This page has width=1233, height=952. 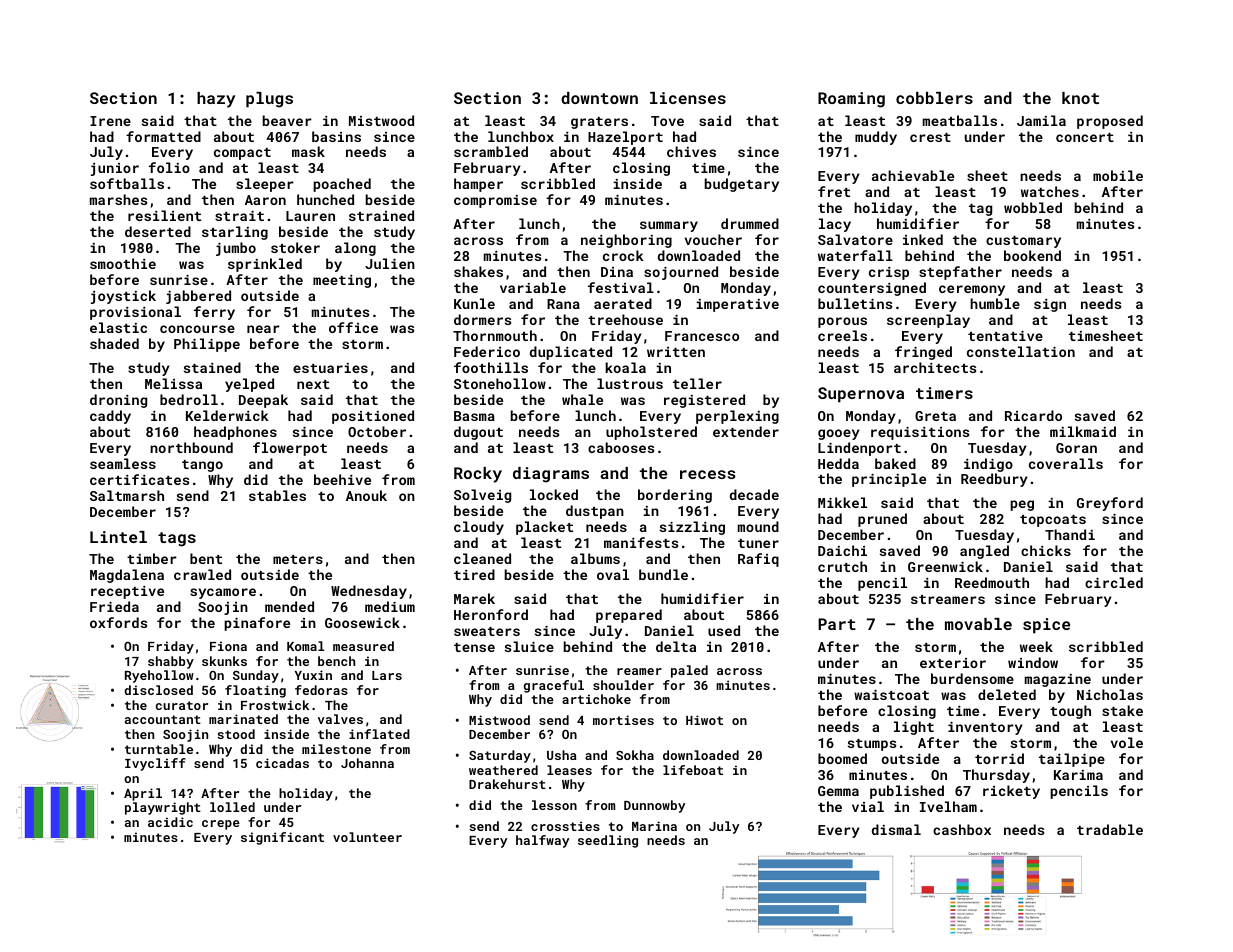 I want to click on Thornmouth, so click(x=495, y=335).
